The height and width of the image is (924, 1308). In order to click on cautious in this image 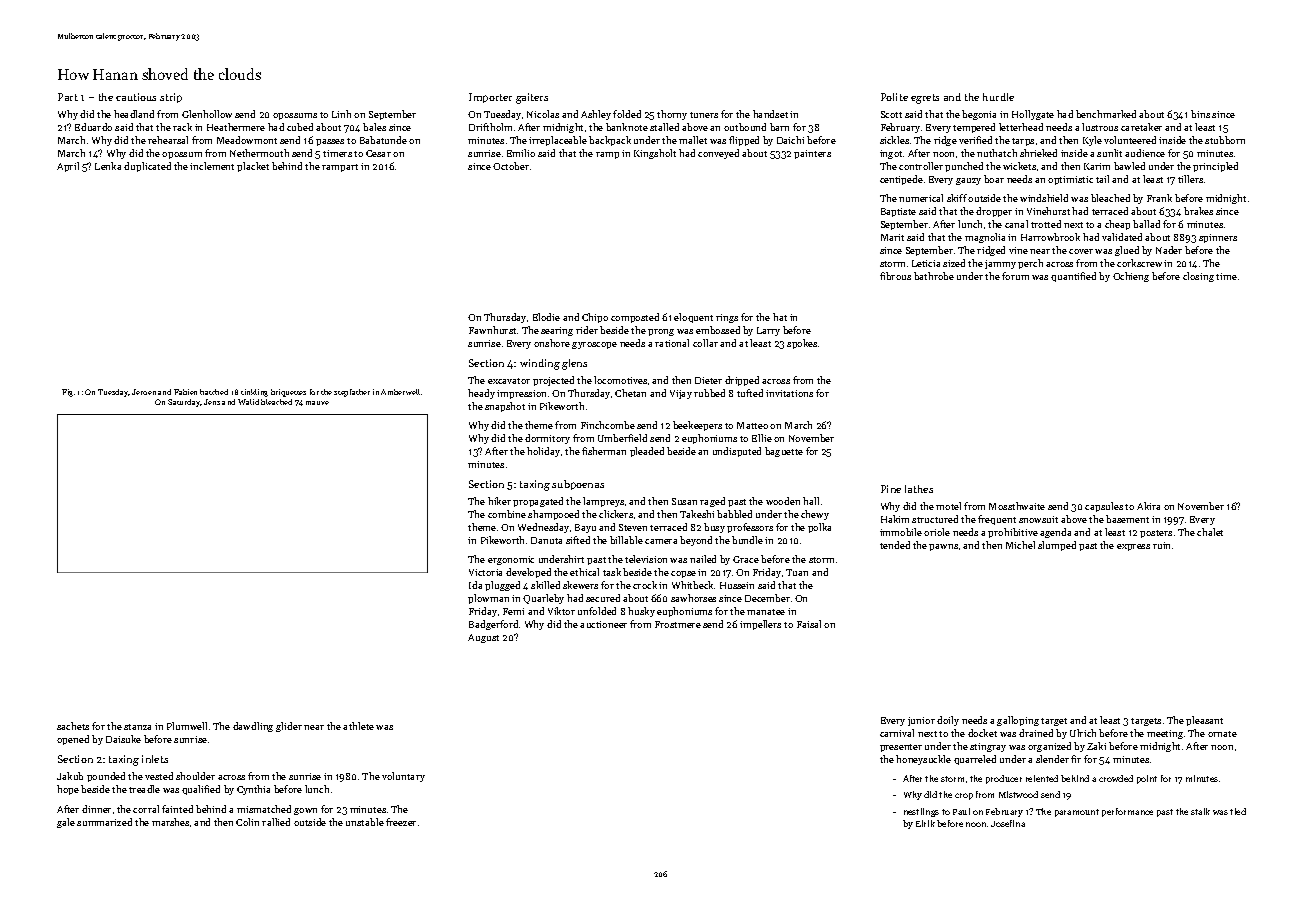, I will do `click(136, 97)`.
